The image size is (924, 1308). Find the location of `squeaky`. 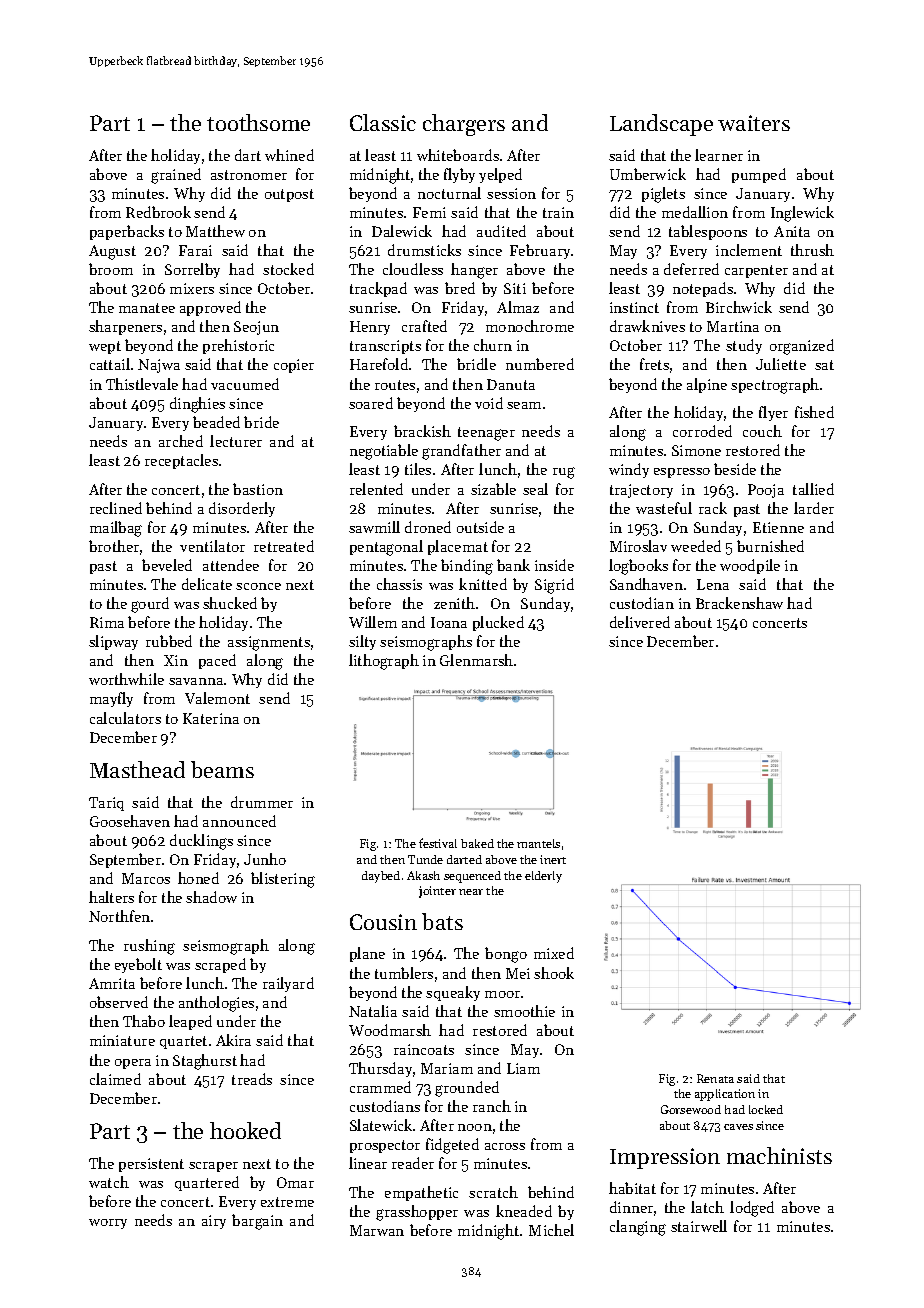

squeaky is located at coordinates (453, 993).
